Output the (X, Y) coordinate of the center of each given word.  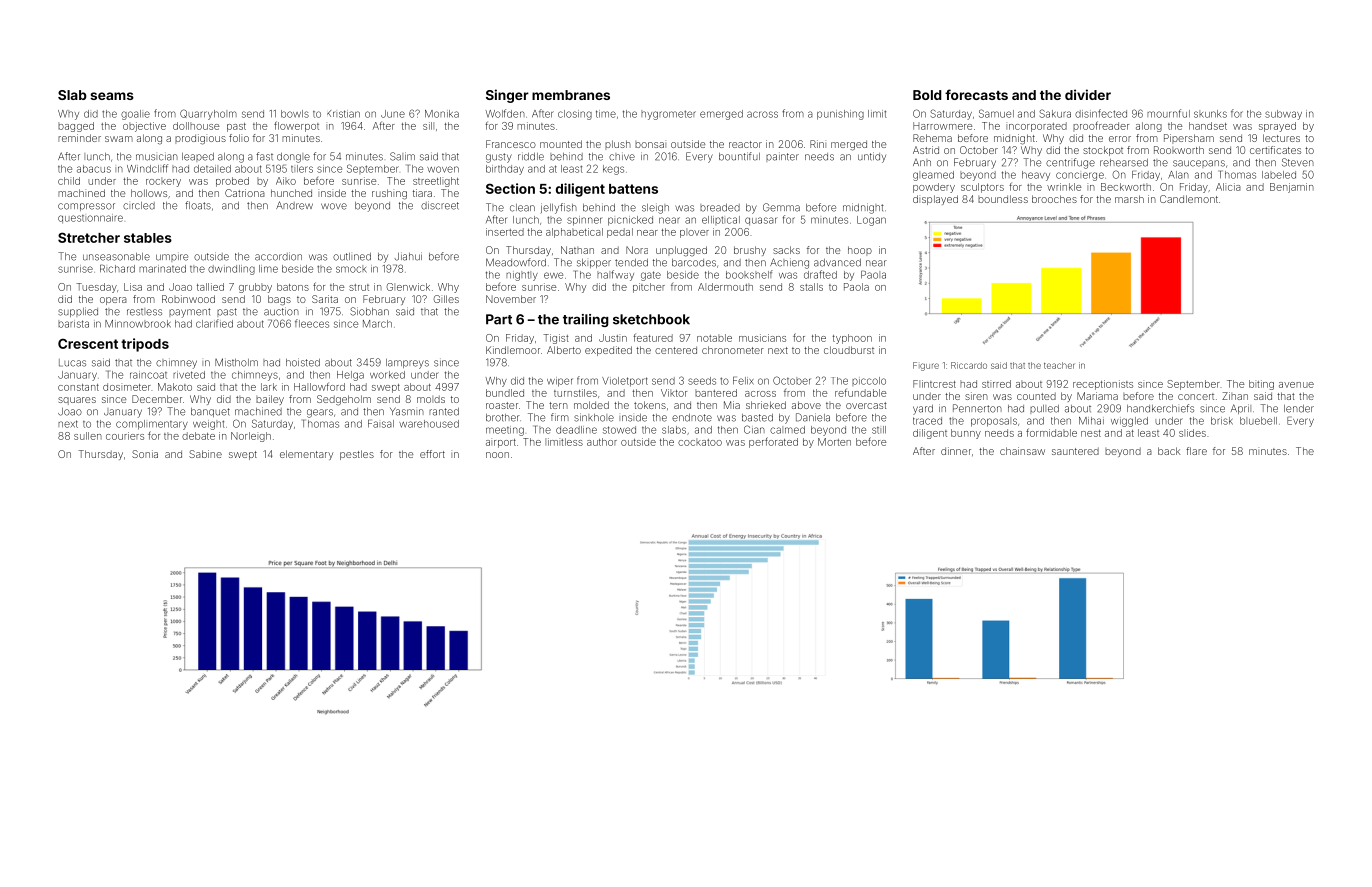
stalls (811, 287)
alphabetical (574, 233)
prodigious (200, 139)
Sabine (205, 454)
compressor (86, 207)
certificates (1275, 150)
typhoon (852, 339)
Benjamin (1292, 188)
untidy (872, 157)
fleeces (312, 323)
